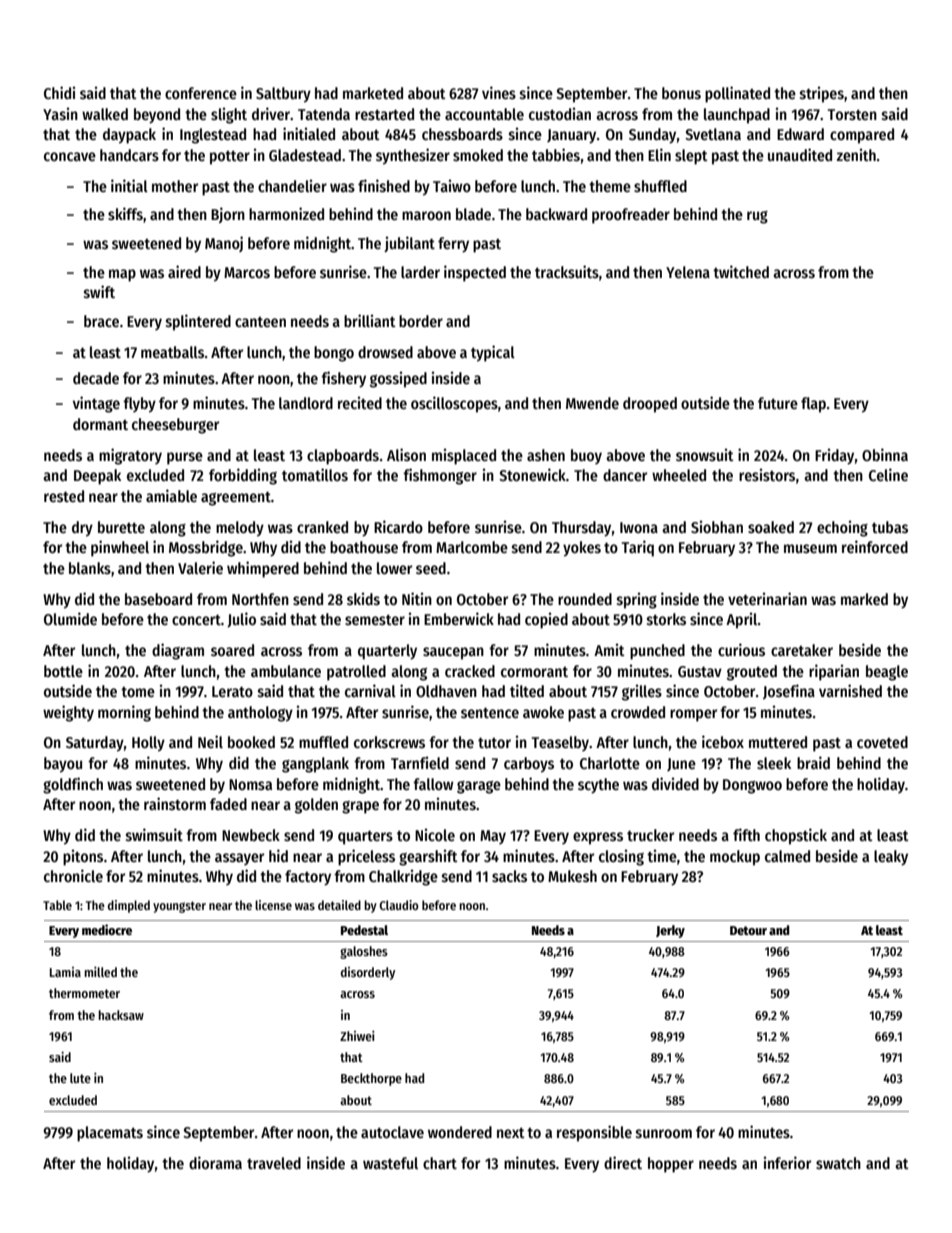 The height and width of the image is (1233, 952). Describe the element at coordinates (885, 454) in the image. I see `Obinna` at that location.
